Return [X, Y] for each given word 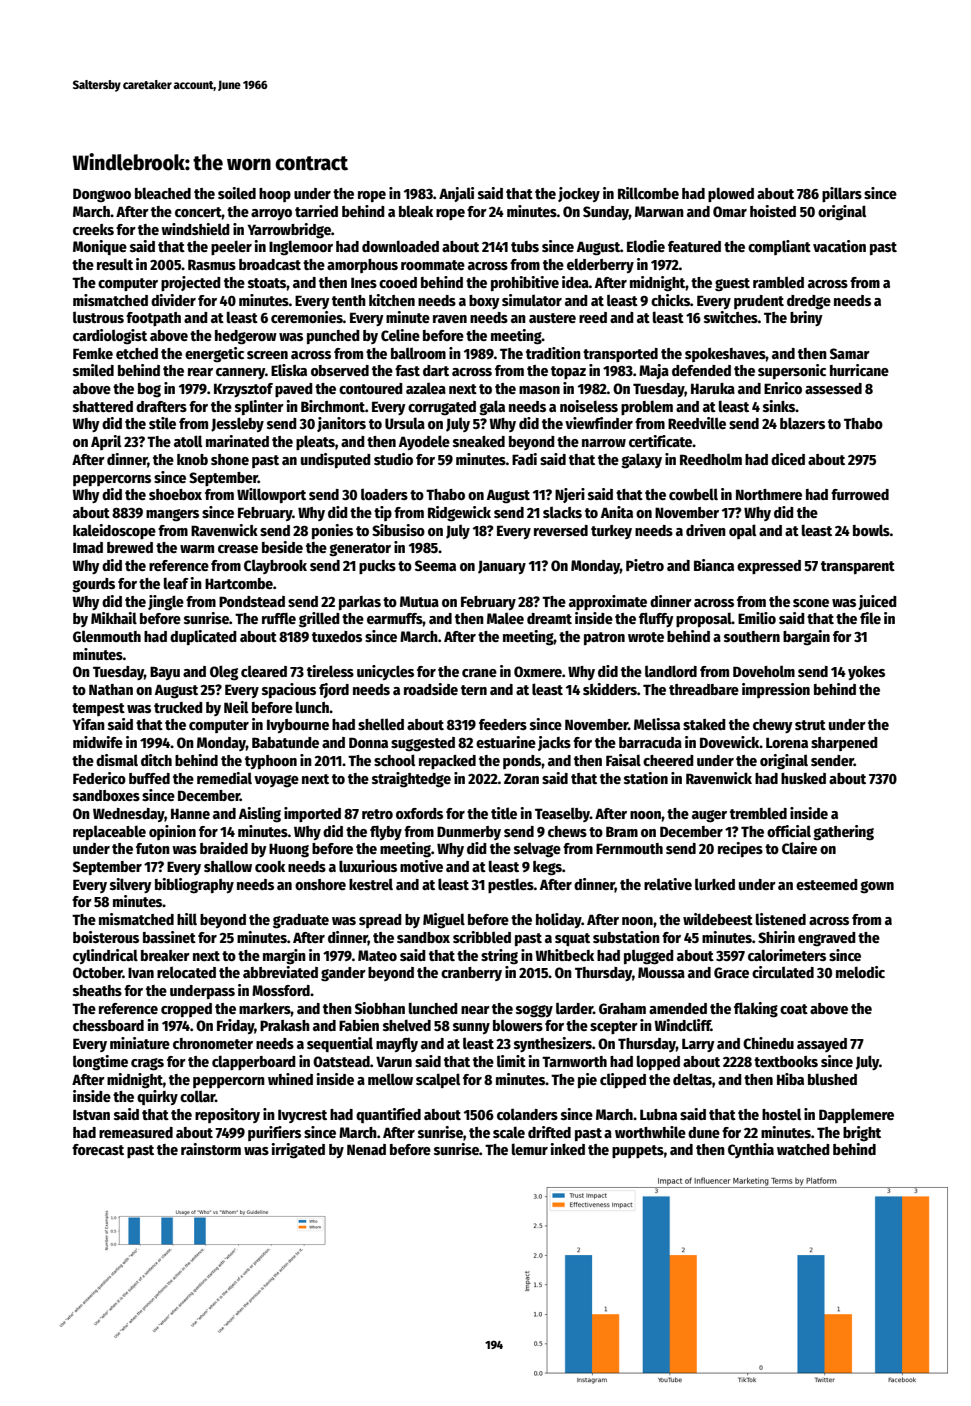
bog [149, 390]
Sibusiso [398, 530]
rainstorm [211, 1149]
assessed [833, 388]
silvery [131, 885]
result [115, 264]
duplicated [203, 637]
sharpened [844, 744]
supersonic [792, 371]
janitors [341, 424]
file [870, 618]
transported [620, 355]
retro [377, 814]
